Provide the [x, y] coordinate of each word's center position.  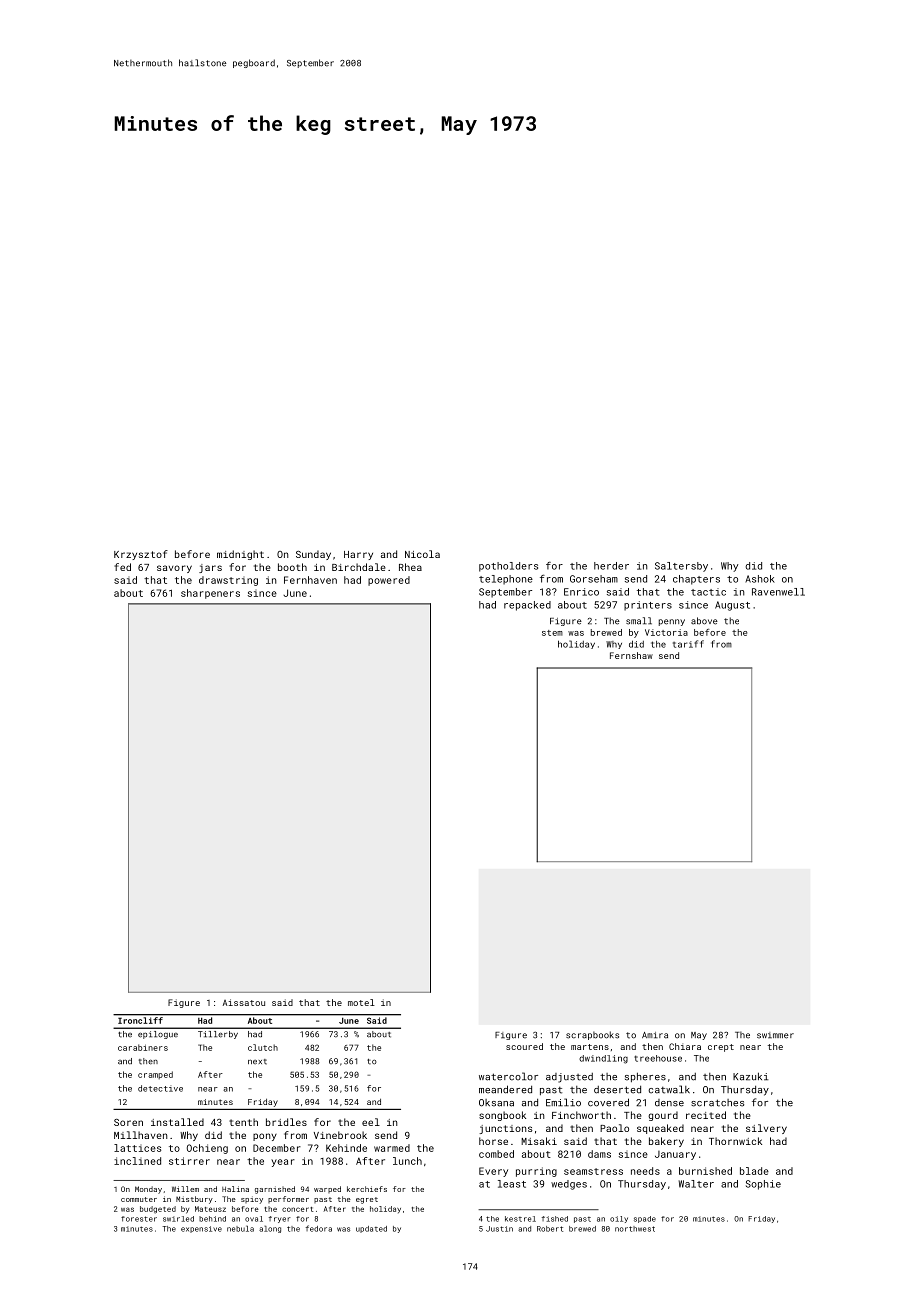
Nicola [422, 554]
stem [552, 633]
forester [139, 1219]
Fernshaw [631, 655]
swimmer [775, 1035]
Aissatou [244, 1002]
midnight [240, 555]
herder [611, 566]
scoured [524, 1046]
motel [361, 1002]
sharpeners [210, 594]
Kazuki [750, 1076]
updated [371, 1229]
